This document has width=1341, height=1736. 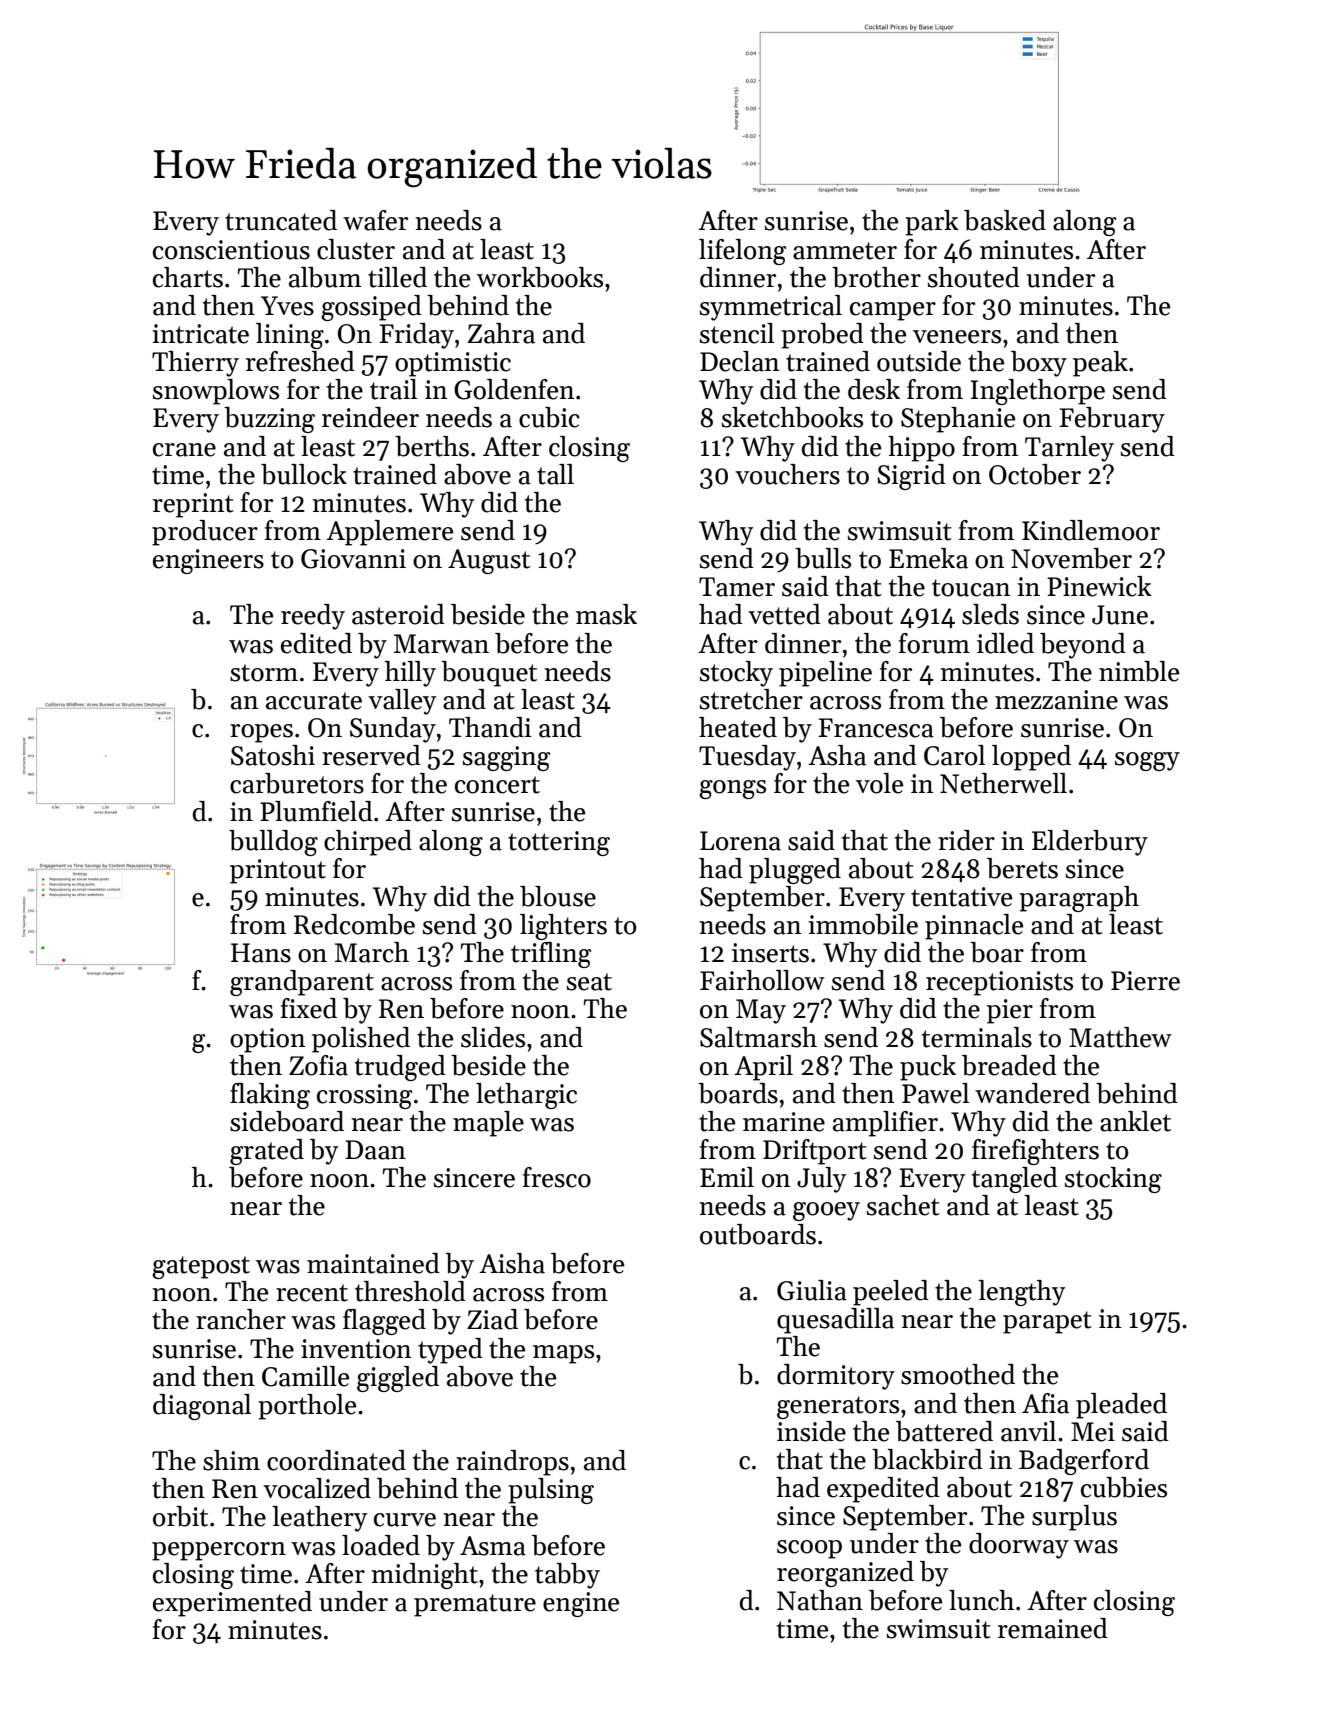 I want to click on flaking, so click(x=270, y=1096).
